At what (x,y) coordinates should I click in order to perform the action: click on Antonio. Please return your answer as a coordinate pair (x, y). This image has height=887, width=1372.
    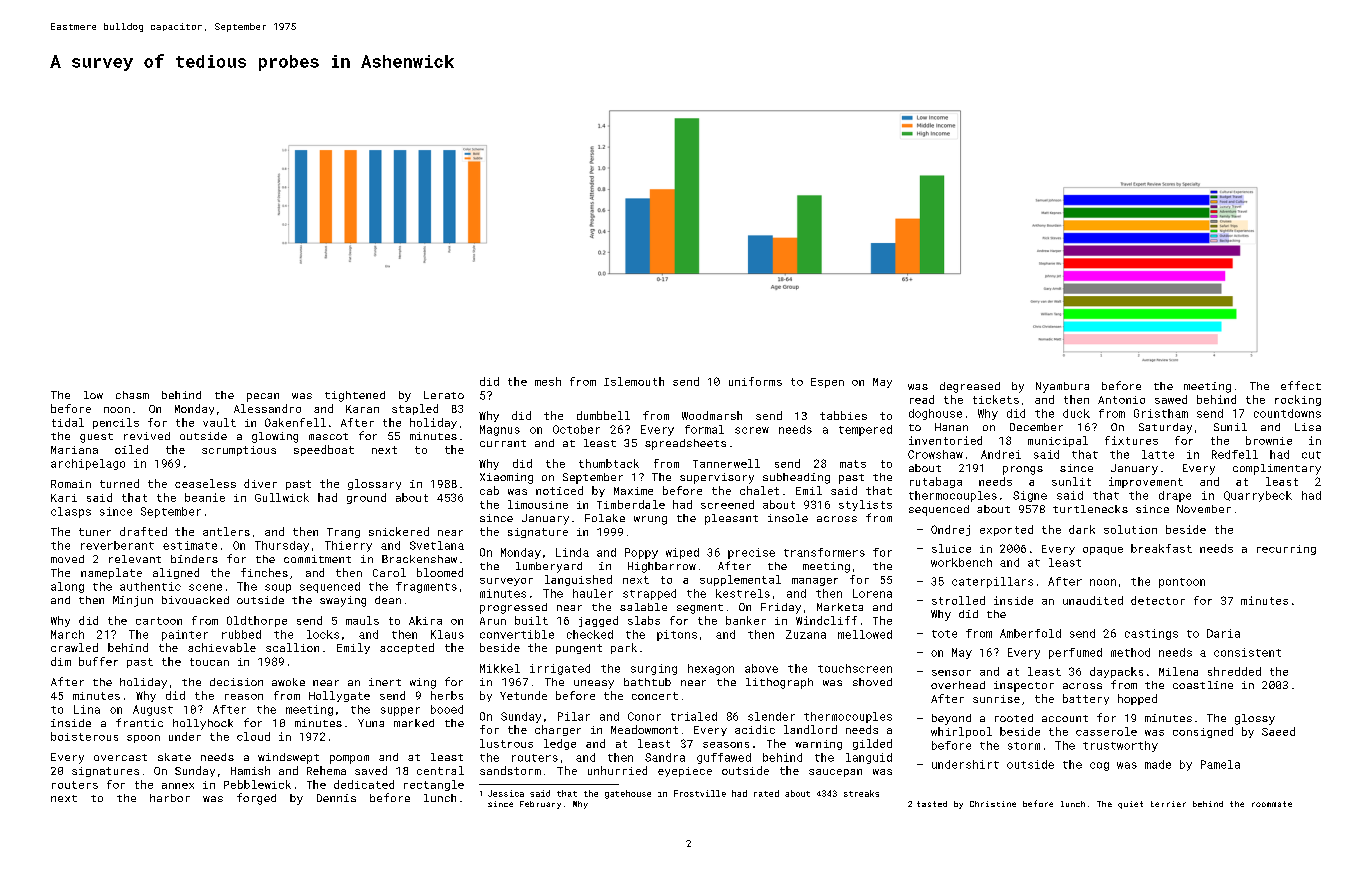
    Looking at the image, I should click on (1121, 400).
